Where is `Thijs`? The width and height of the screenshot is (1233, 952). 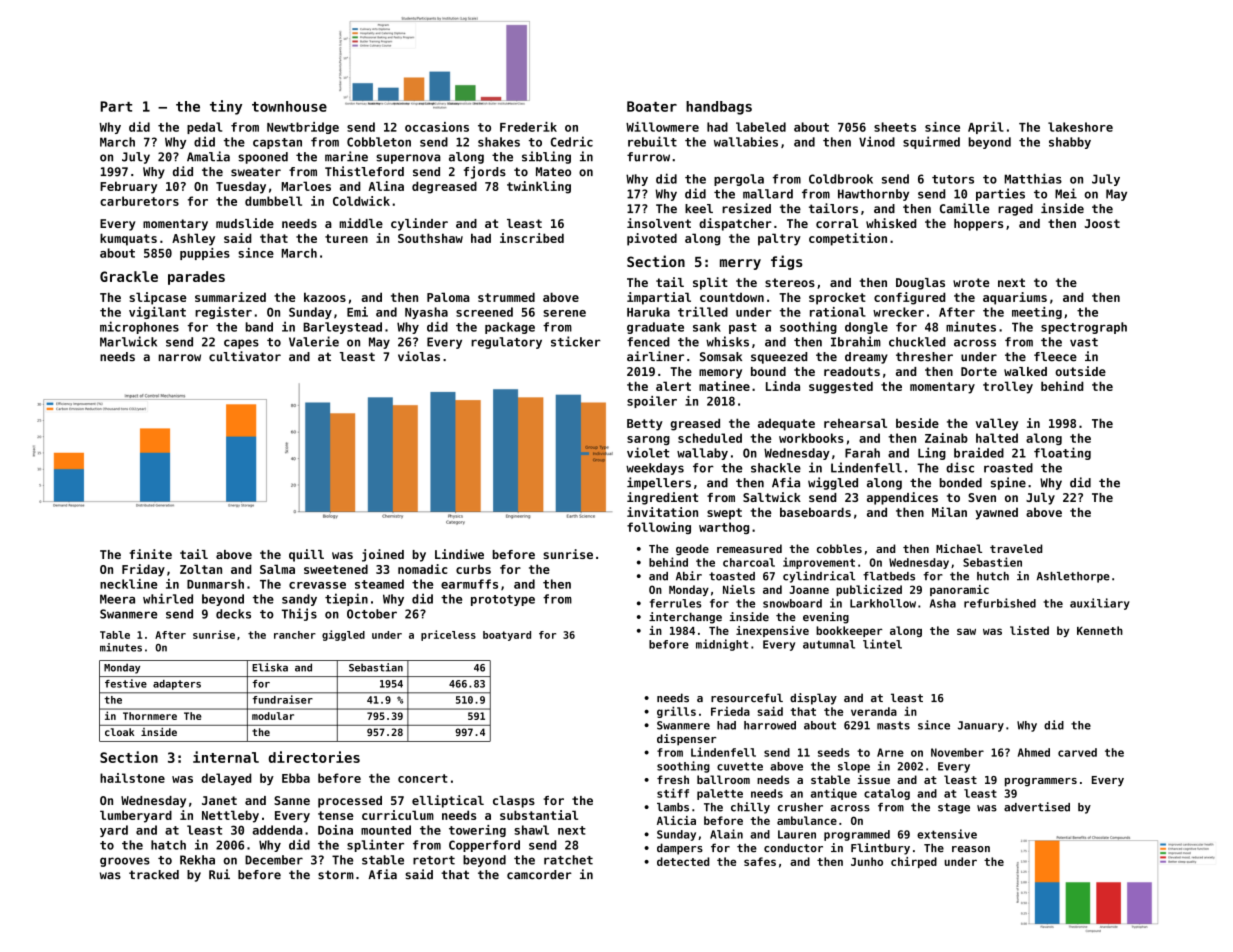
Thijs is located at coordinates (299, 614).
